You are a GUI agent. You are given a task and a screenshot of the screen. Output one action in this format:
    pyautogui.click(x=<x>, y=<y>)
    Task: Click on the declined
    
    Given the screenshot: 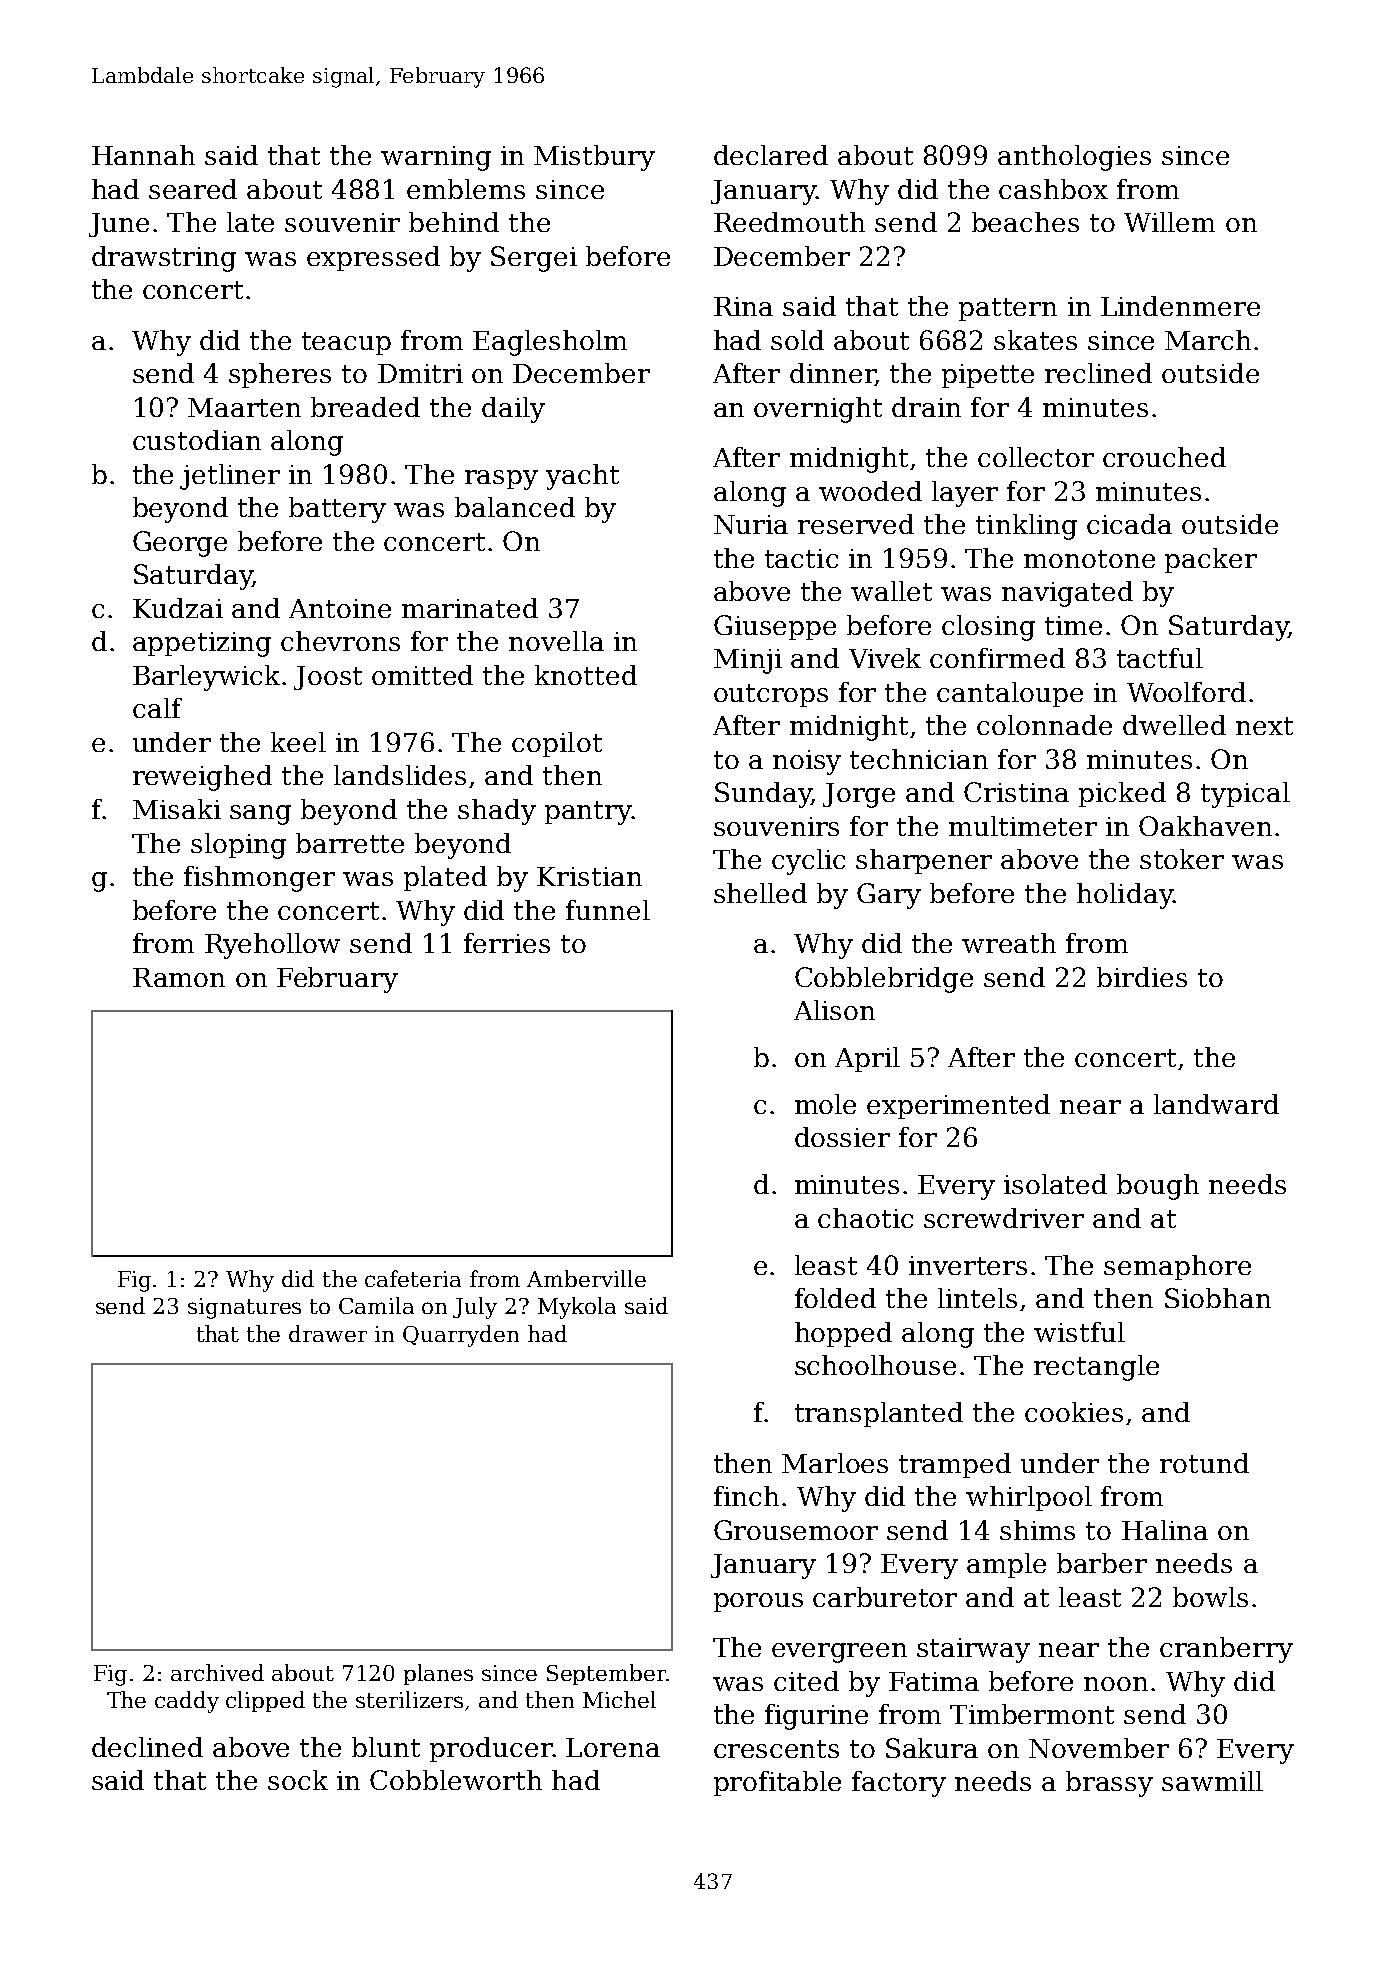 What is the action you would take?
    pyautogui.click(x=147, y=1747)
